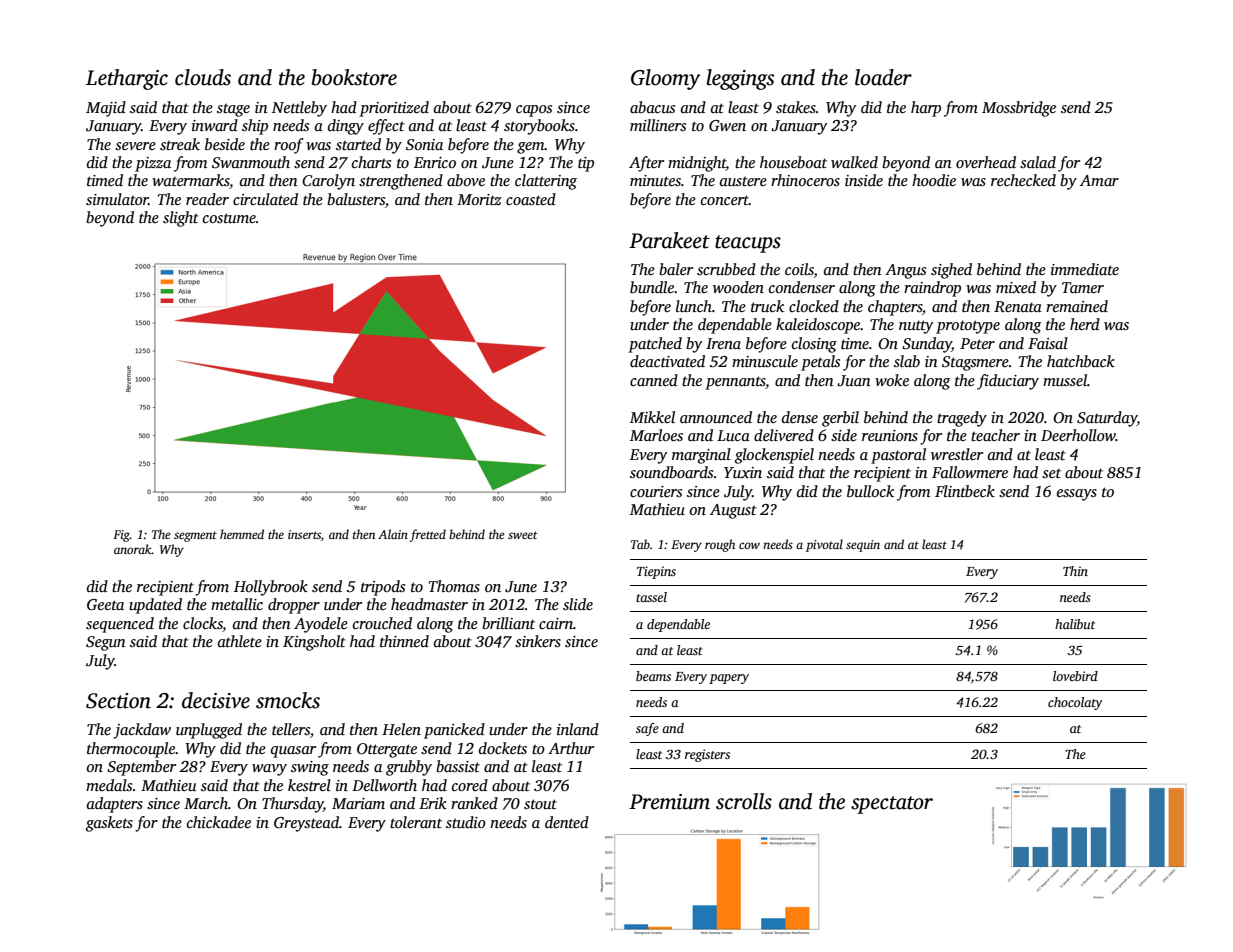 The image size is (1233, 952). Describe the element at coordinates (654, 380) in the screenshot. I see `canned` at that location.
